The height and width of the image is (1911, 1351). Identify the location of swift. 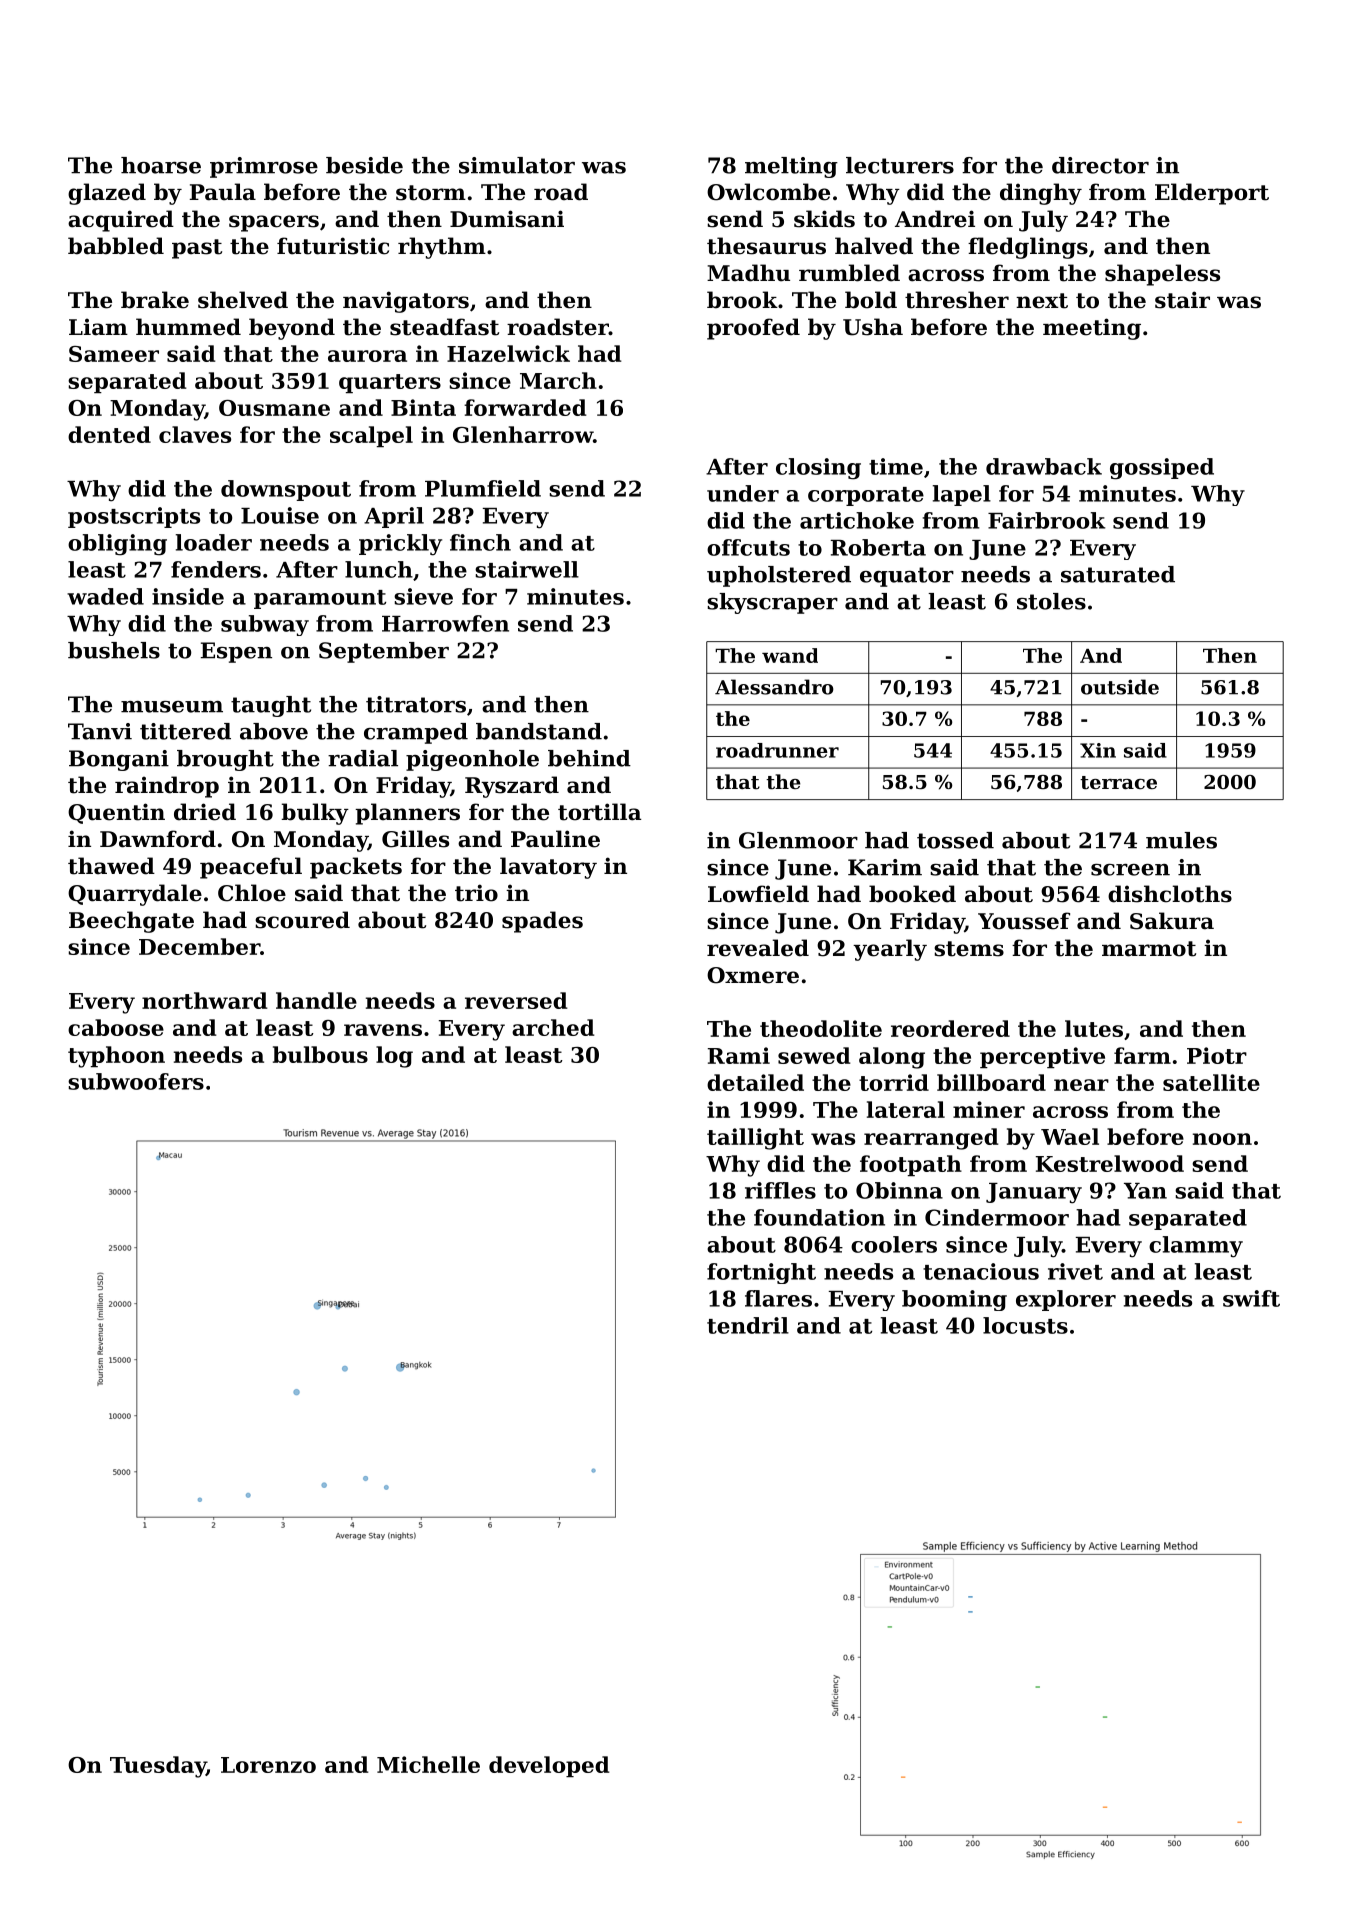
(1251, 1298).
